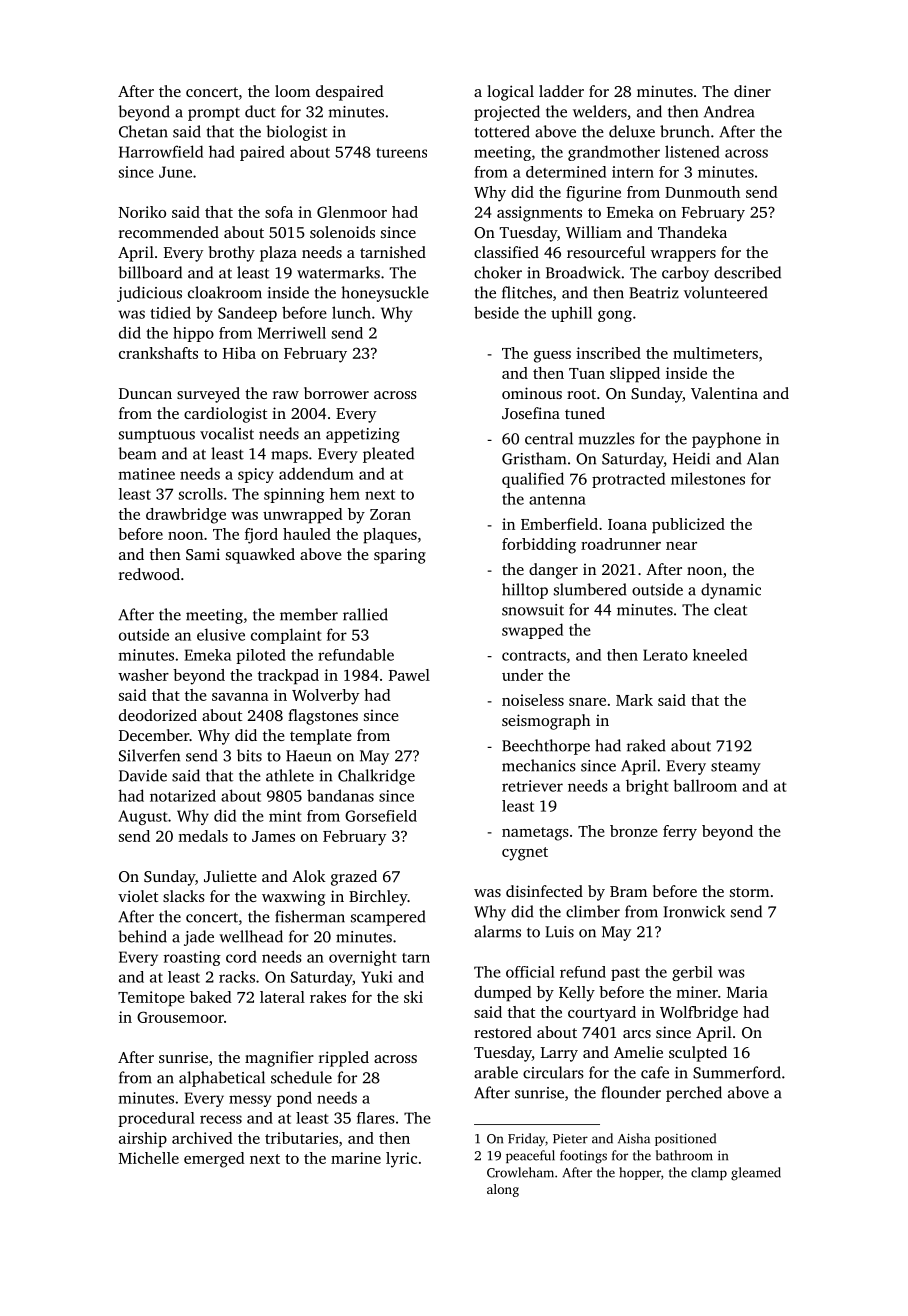  I want to click on deodorized, so click(158, 715).
